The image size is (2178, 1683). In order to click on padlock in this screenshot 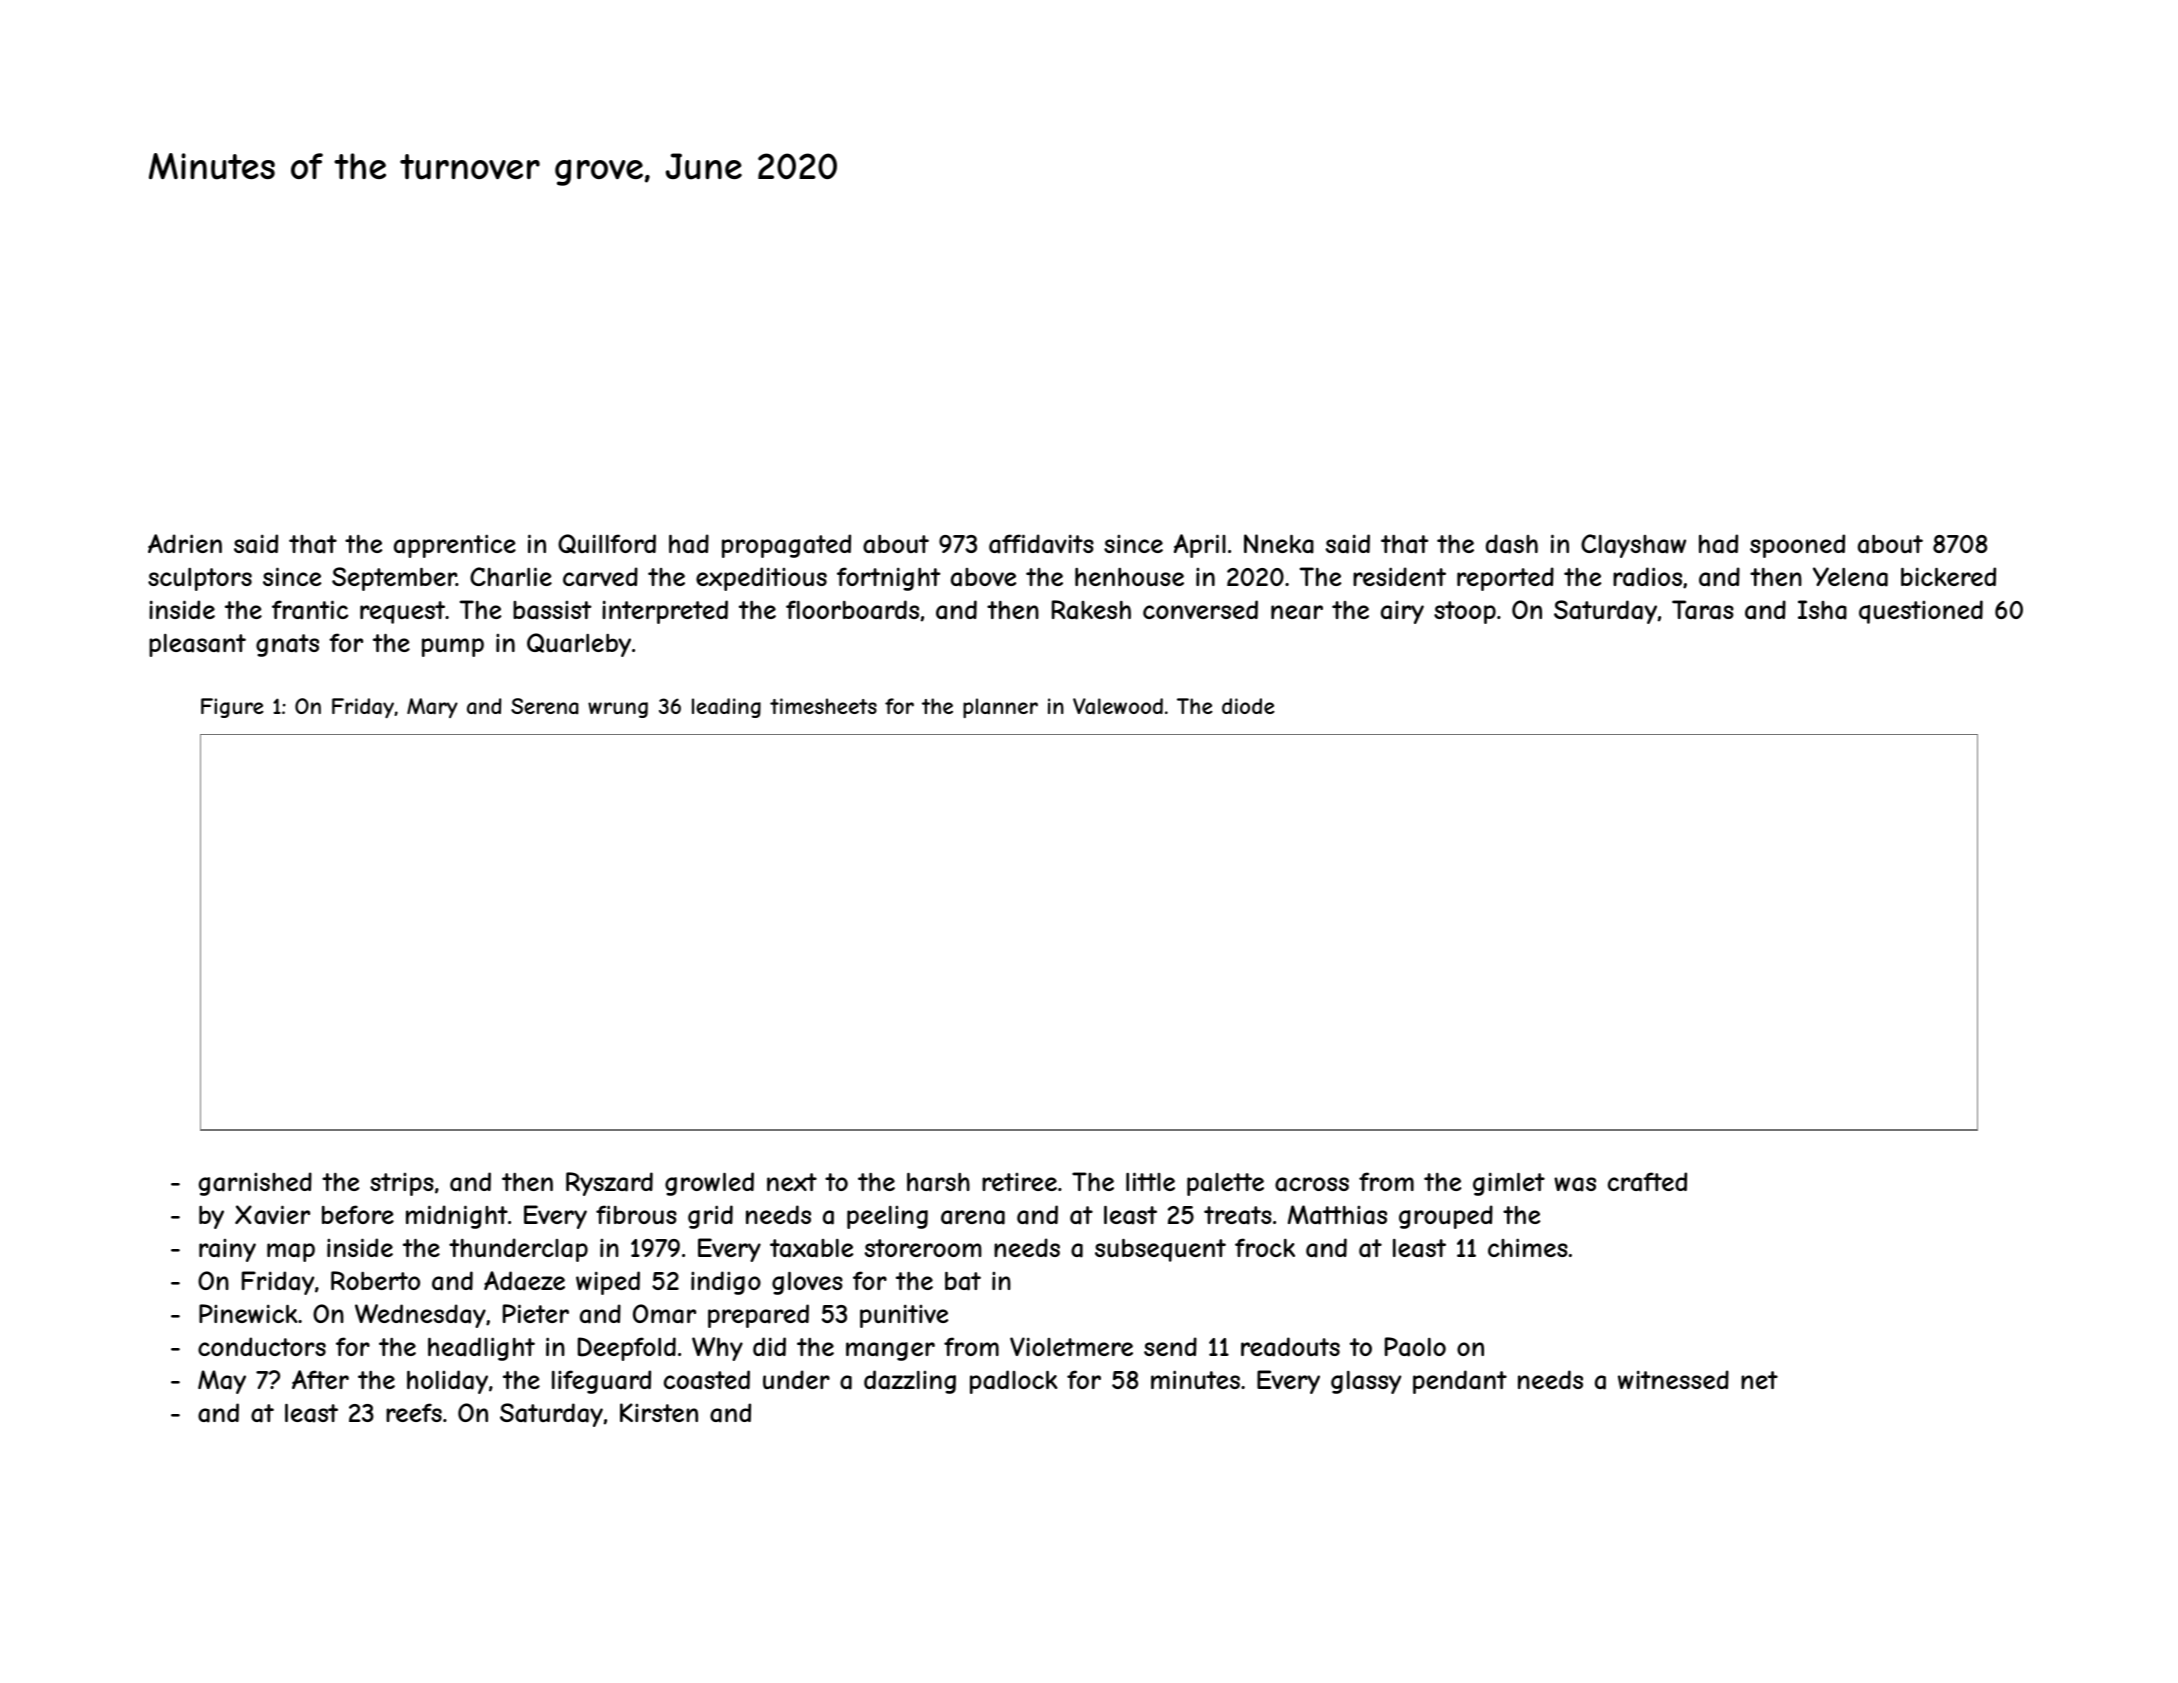, I will do `click(1014, 1382)`.
